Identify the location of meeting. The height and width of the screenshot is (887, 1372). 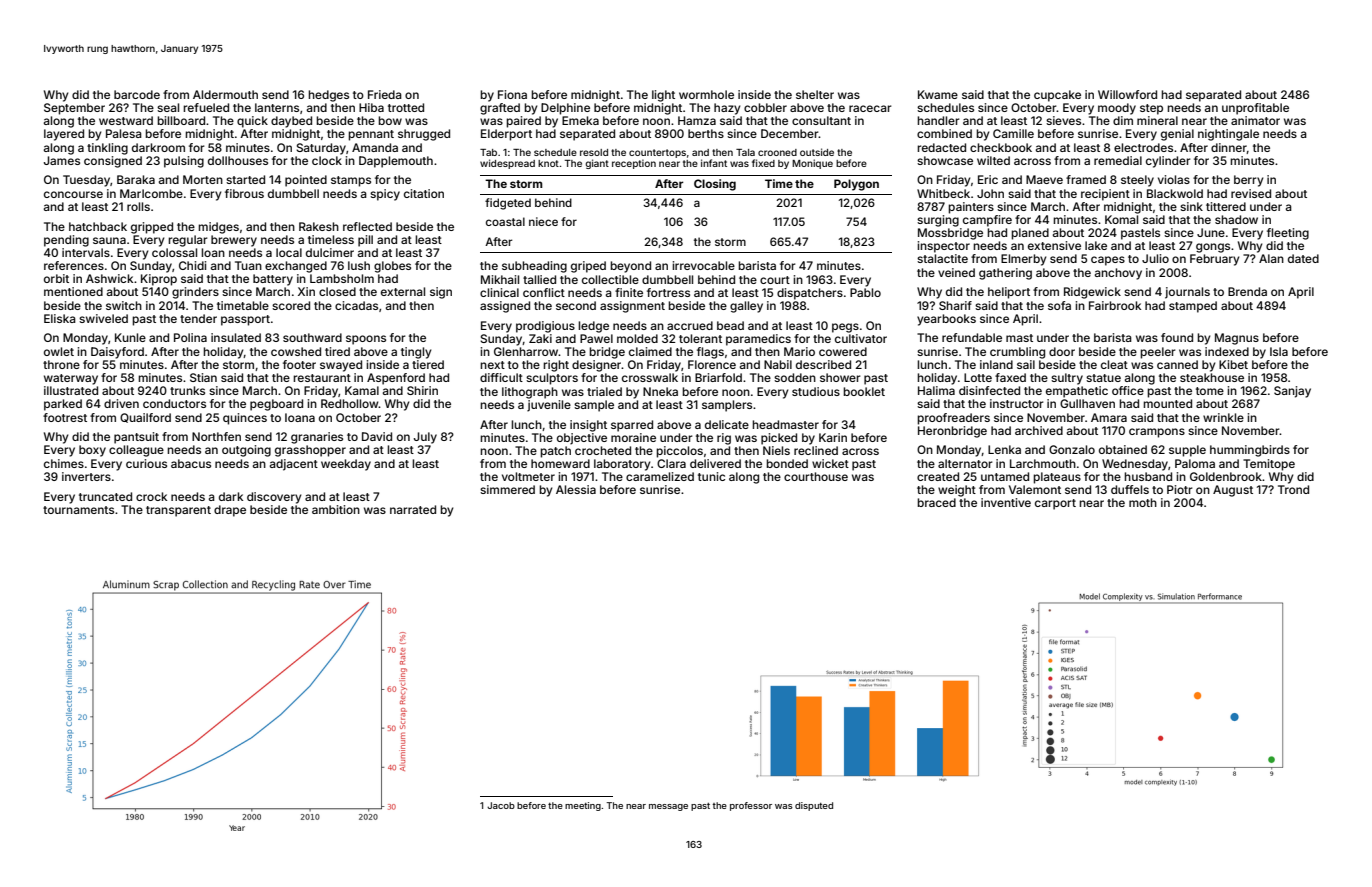
(583, 806).
